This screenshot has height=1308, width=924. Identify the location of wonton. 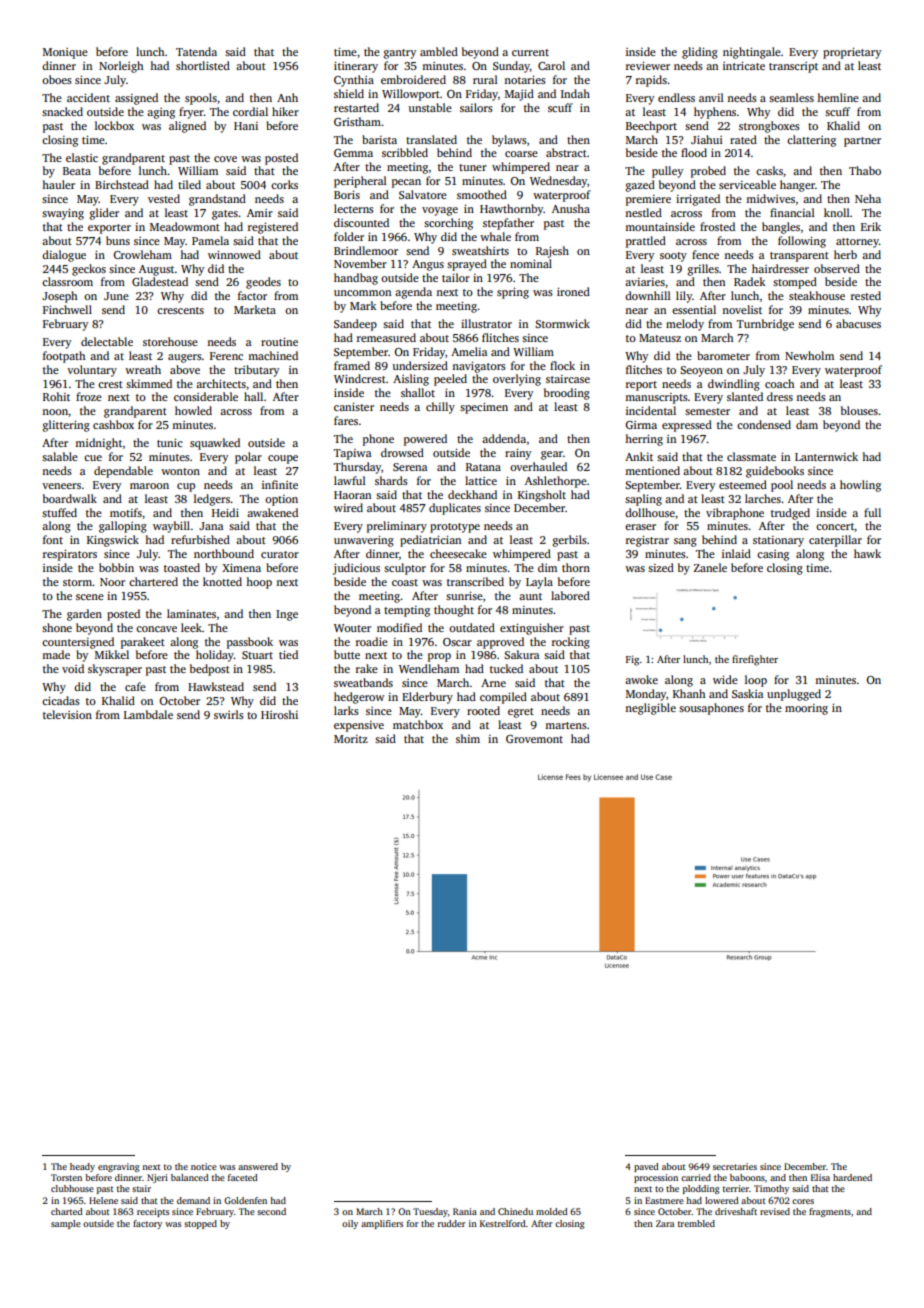
(180, 471).
